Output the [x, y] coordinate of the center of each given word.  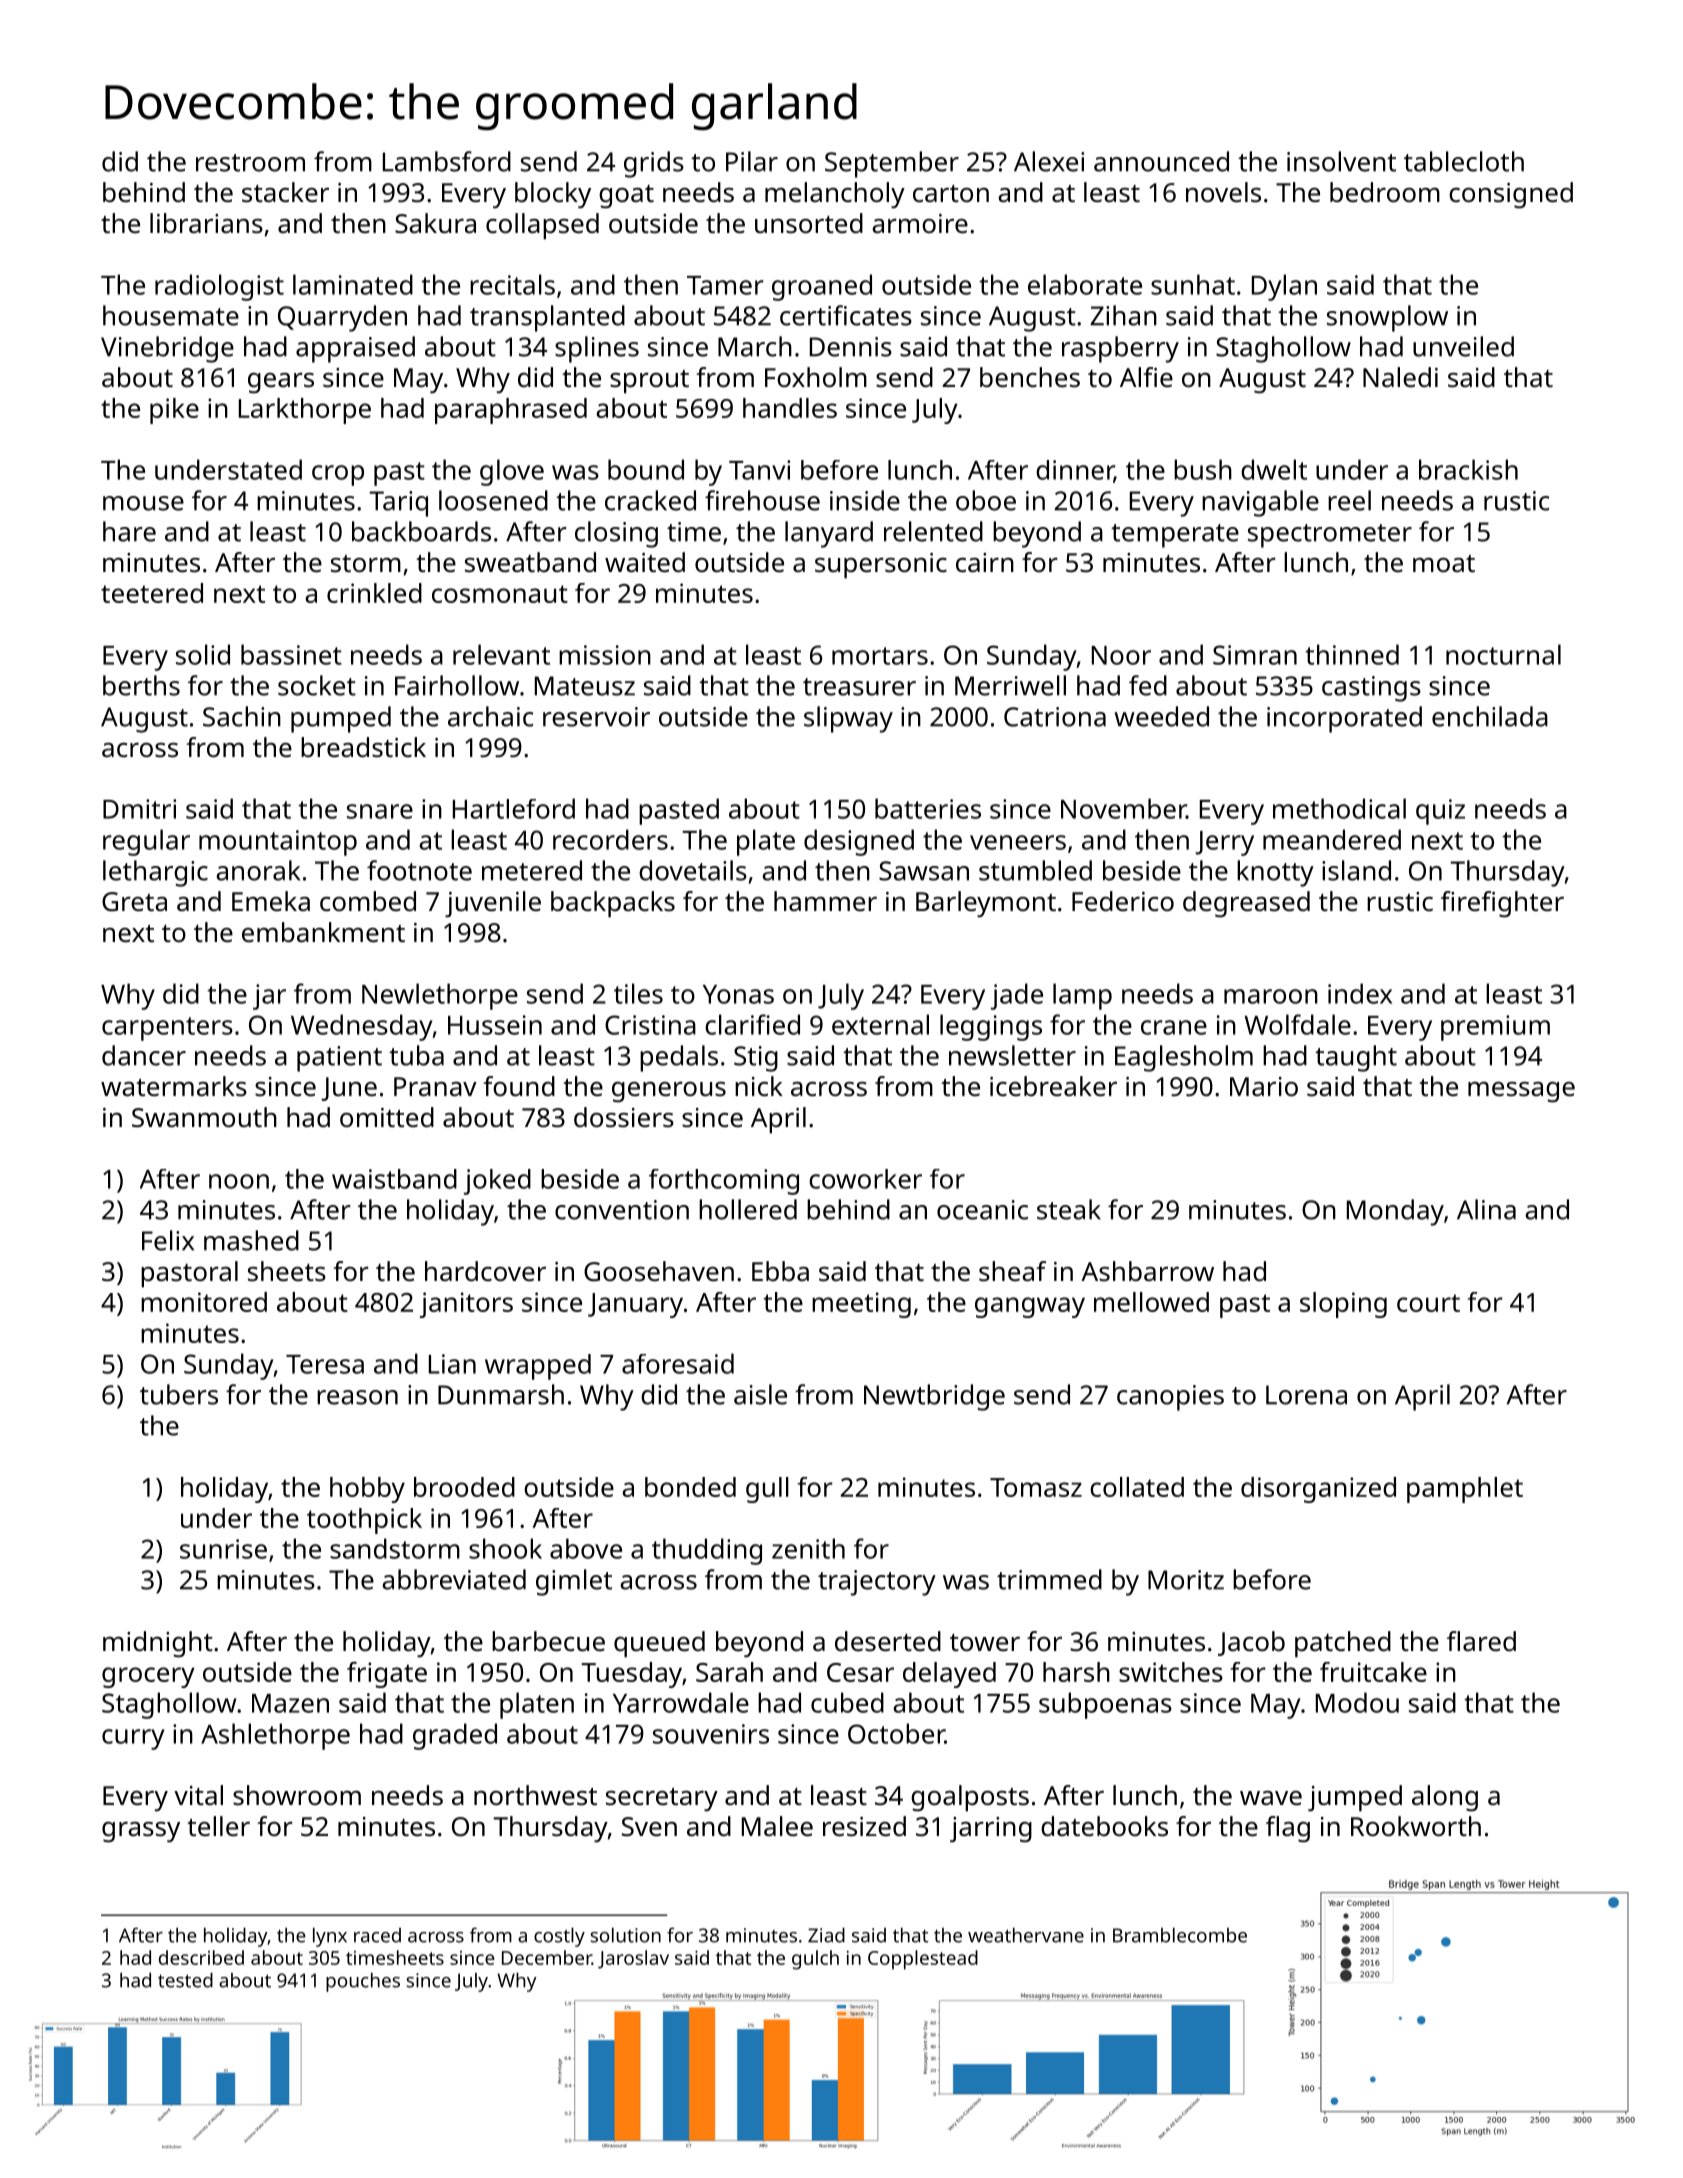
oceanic [982, 1210]
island [1356, 870]
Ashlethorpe [275, 1736]
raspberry [1120, 349]
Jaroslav [633, 1959]
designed [859, 842]
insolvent [1341, 161]
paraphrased [511, 411]
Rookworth [1416, 1826]
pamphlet [1465, 1490]
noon [239, 1181]
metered [532, 870]
